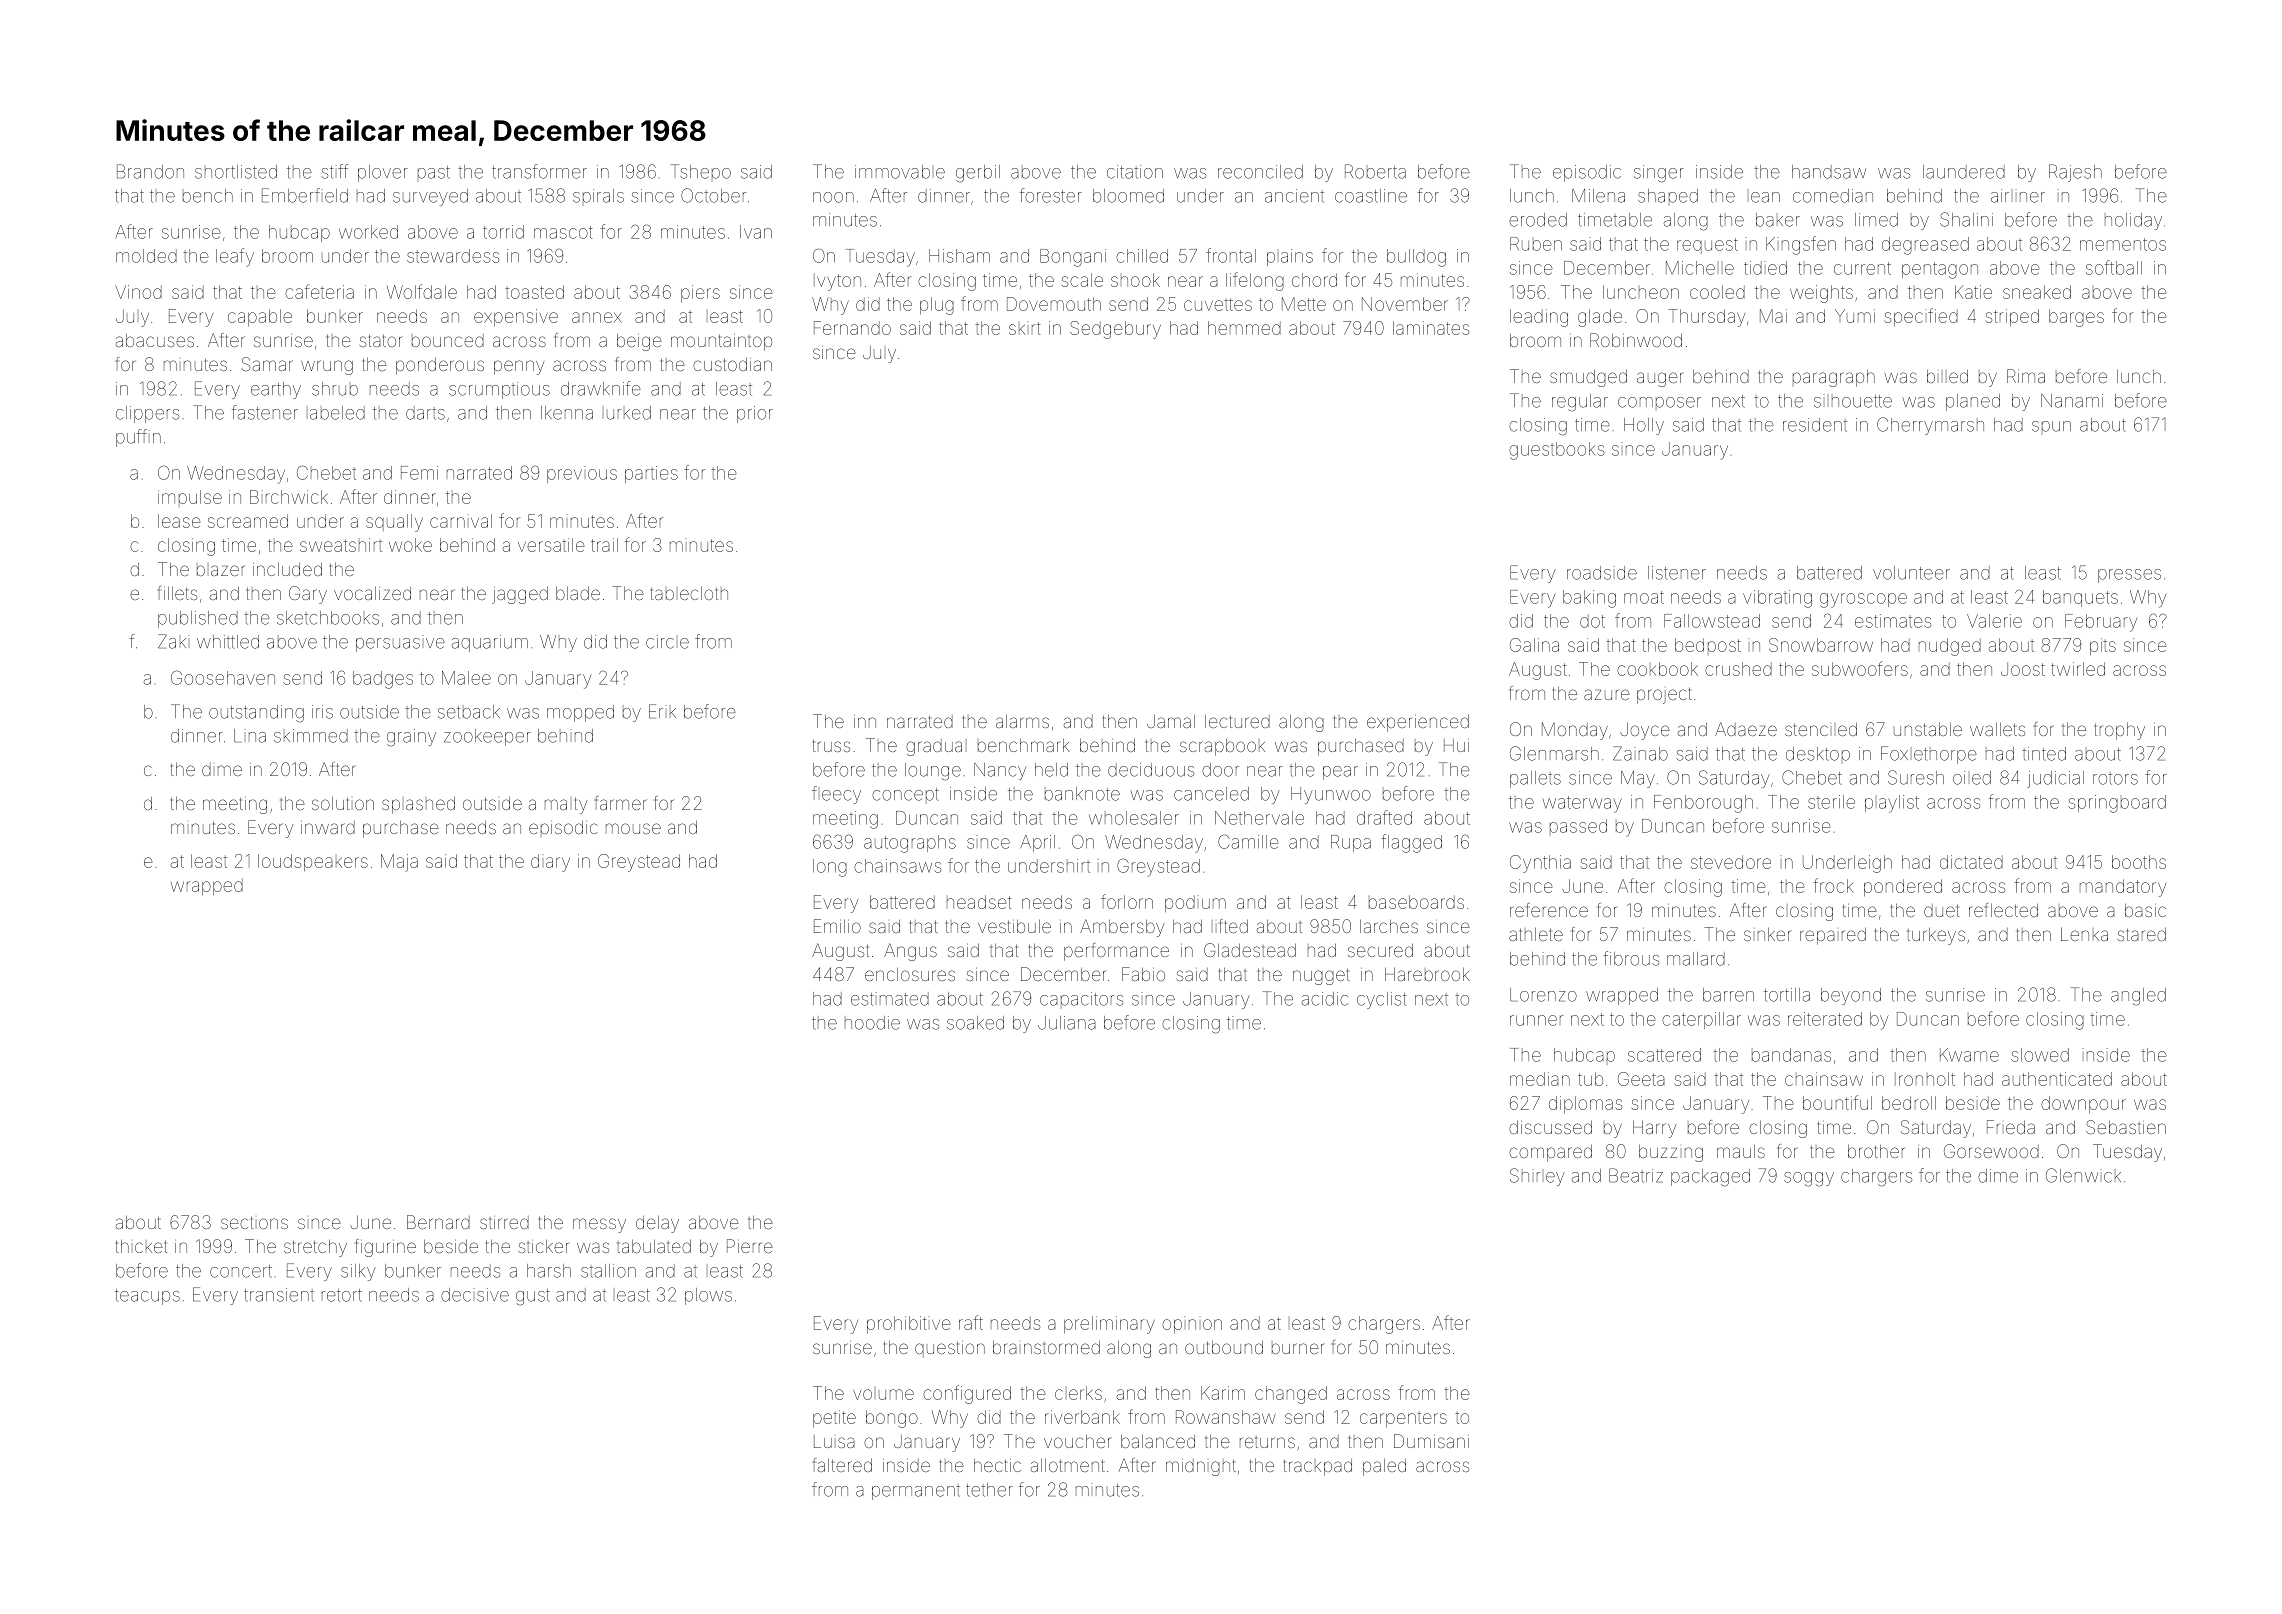 The height and width of the page is (1614, 2282). Describe the element at coordinates (381, 340) in the page. I see `stator` at that location.
